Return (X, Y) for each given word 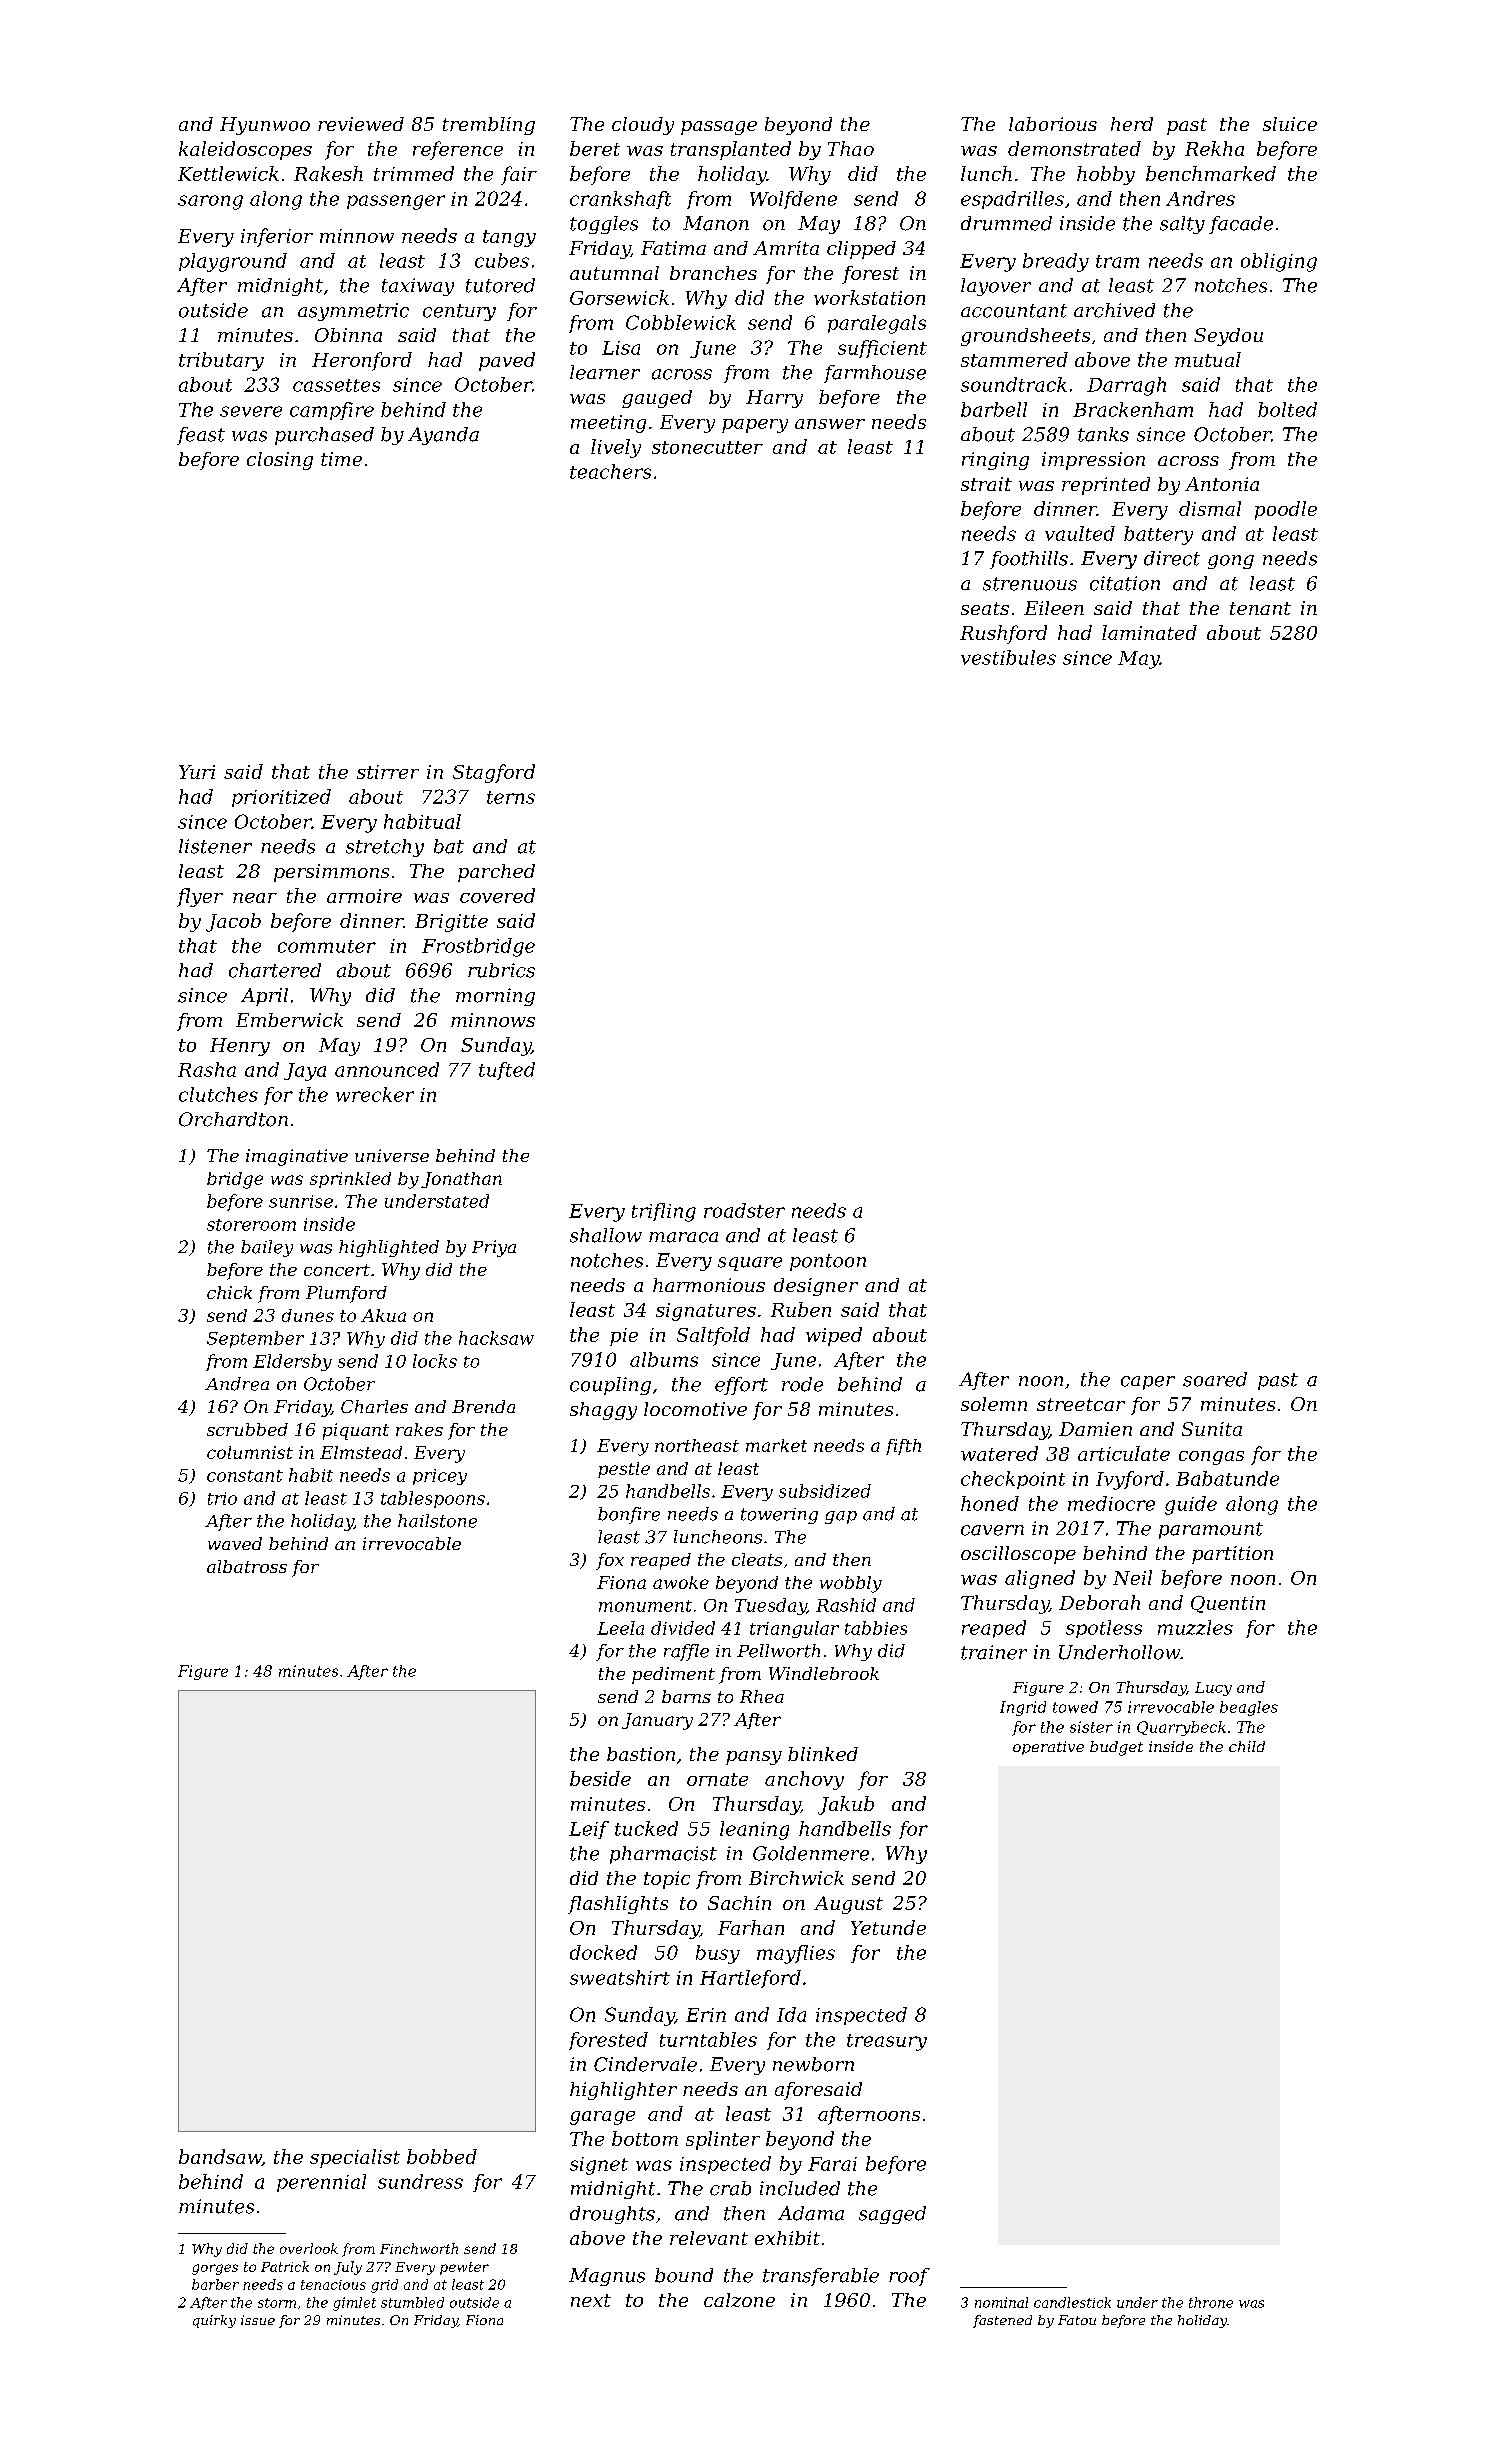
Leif (589, 1830)
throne (1211, 2302)
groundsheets (1025, 337)
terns (511, 797)
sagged (892, 2215)
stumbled (412, 2302)
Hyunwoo (265, 126)
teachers (610, 471)
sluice (1290, 124)
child (1247, 1746)
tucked (646, 1828)
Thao (851, 148)
